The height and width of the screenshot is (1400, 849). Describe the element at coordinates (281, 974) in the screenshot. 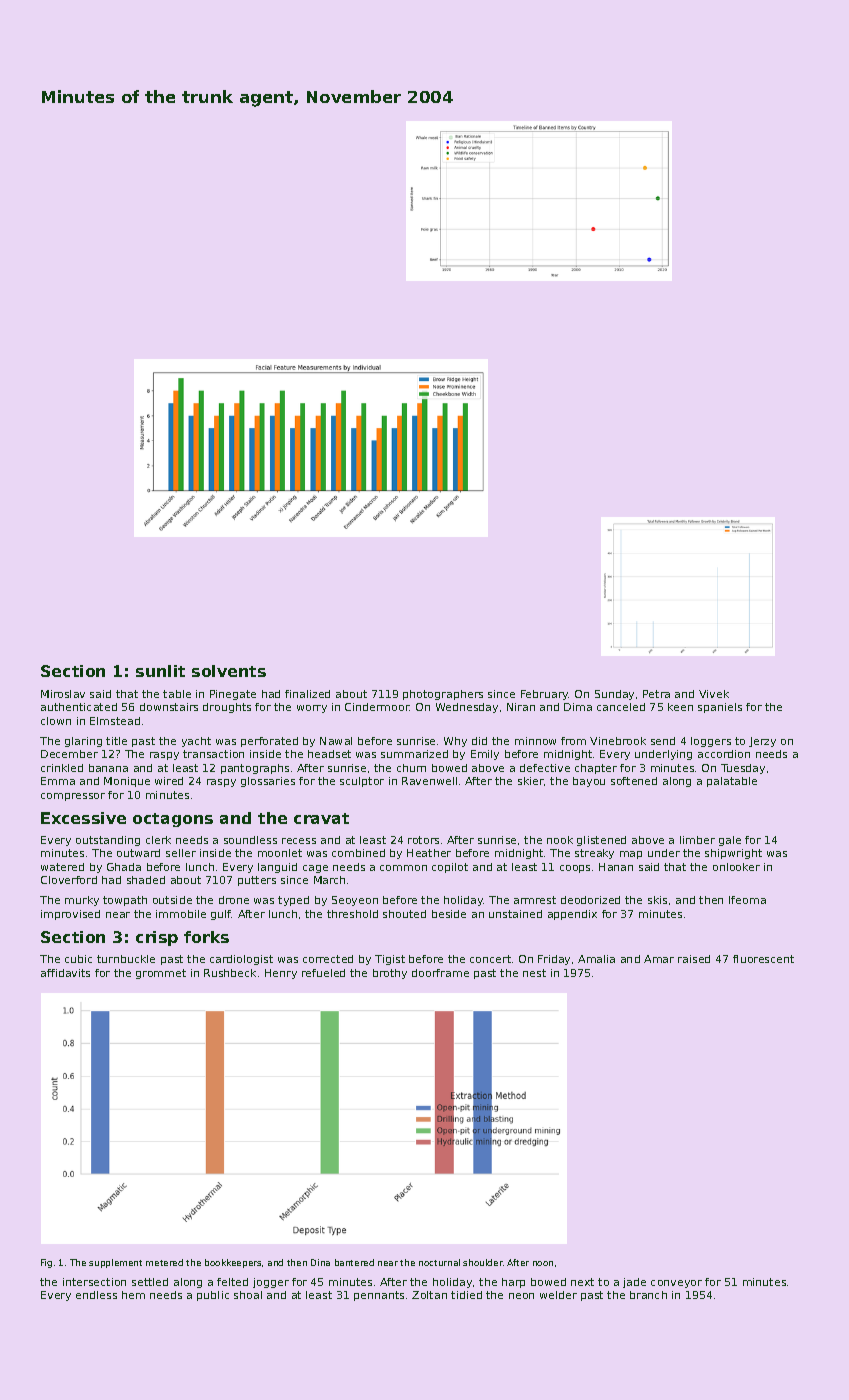

I see `Henry` at that location.
